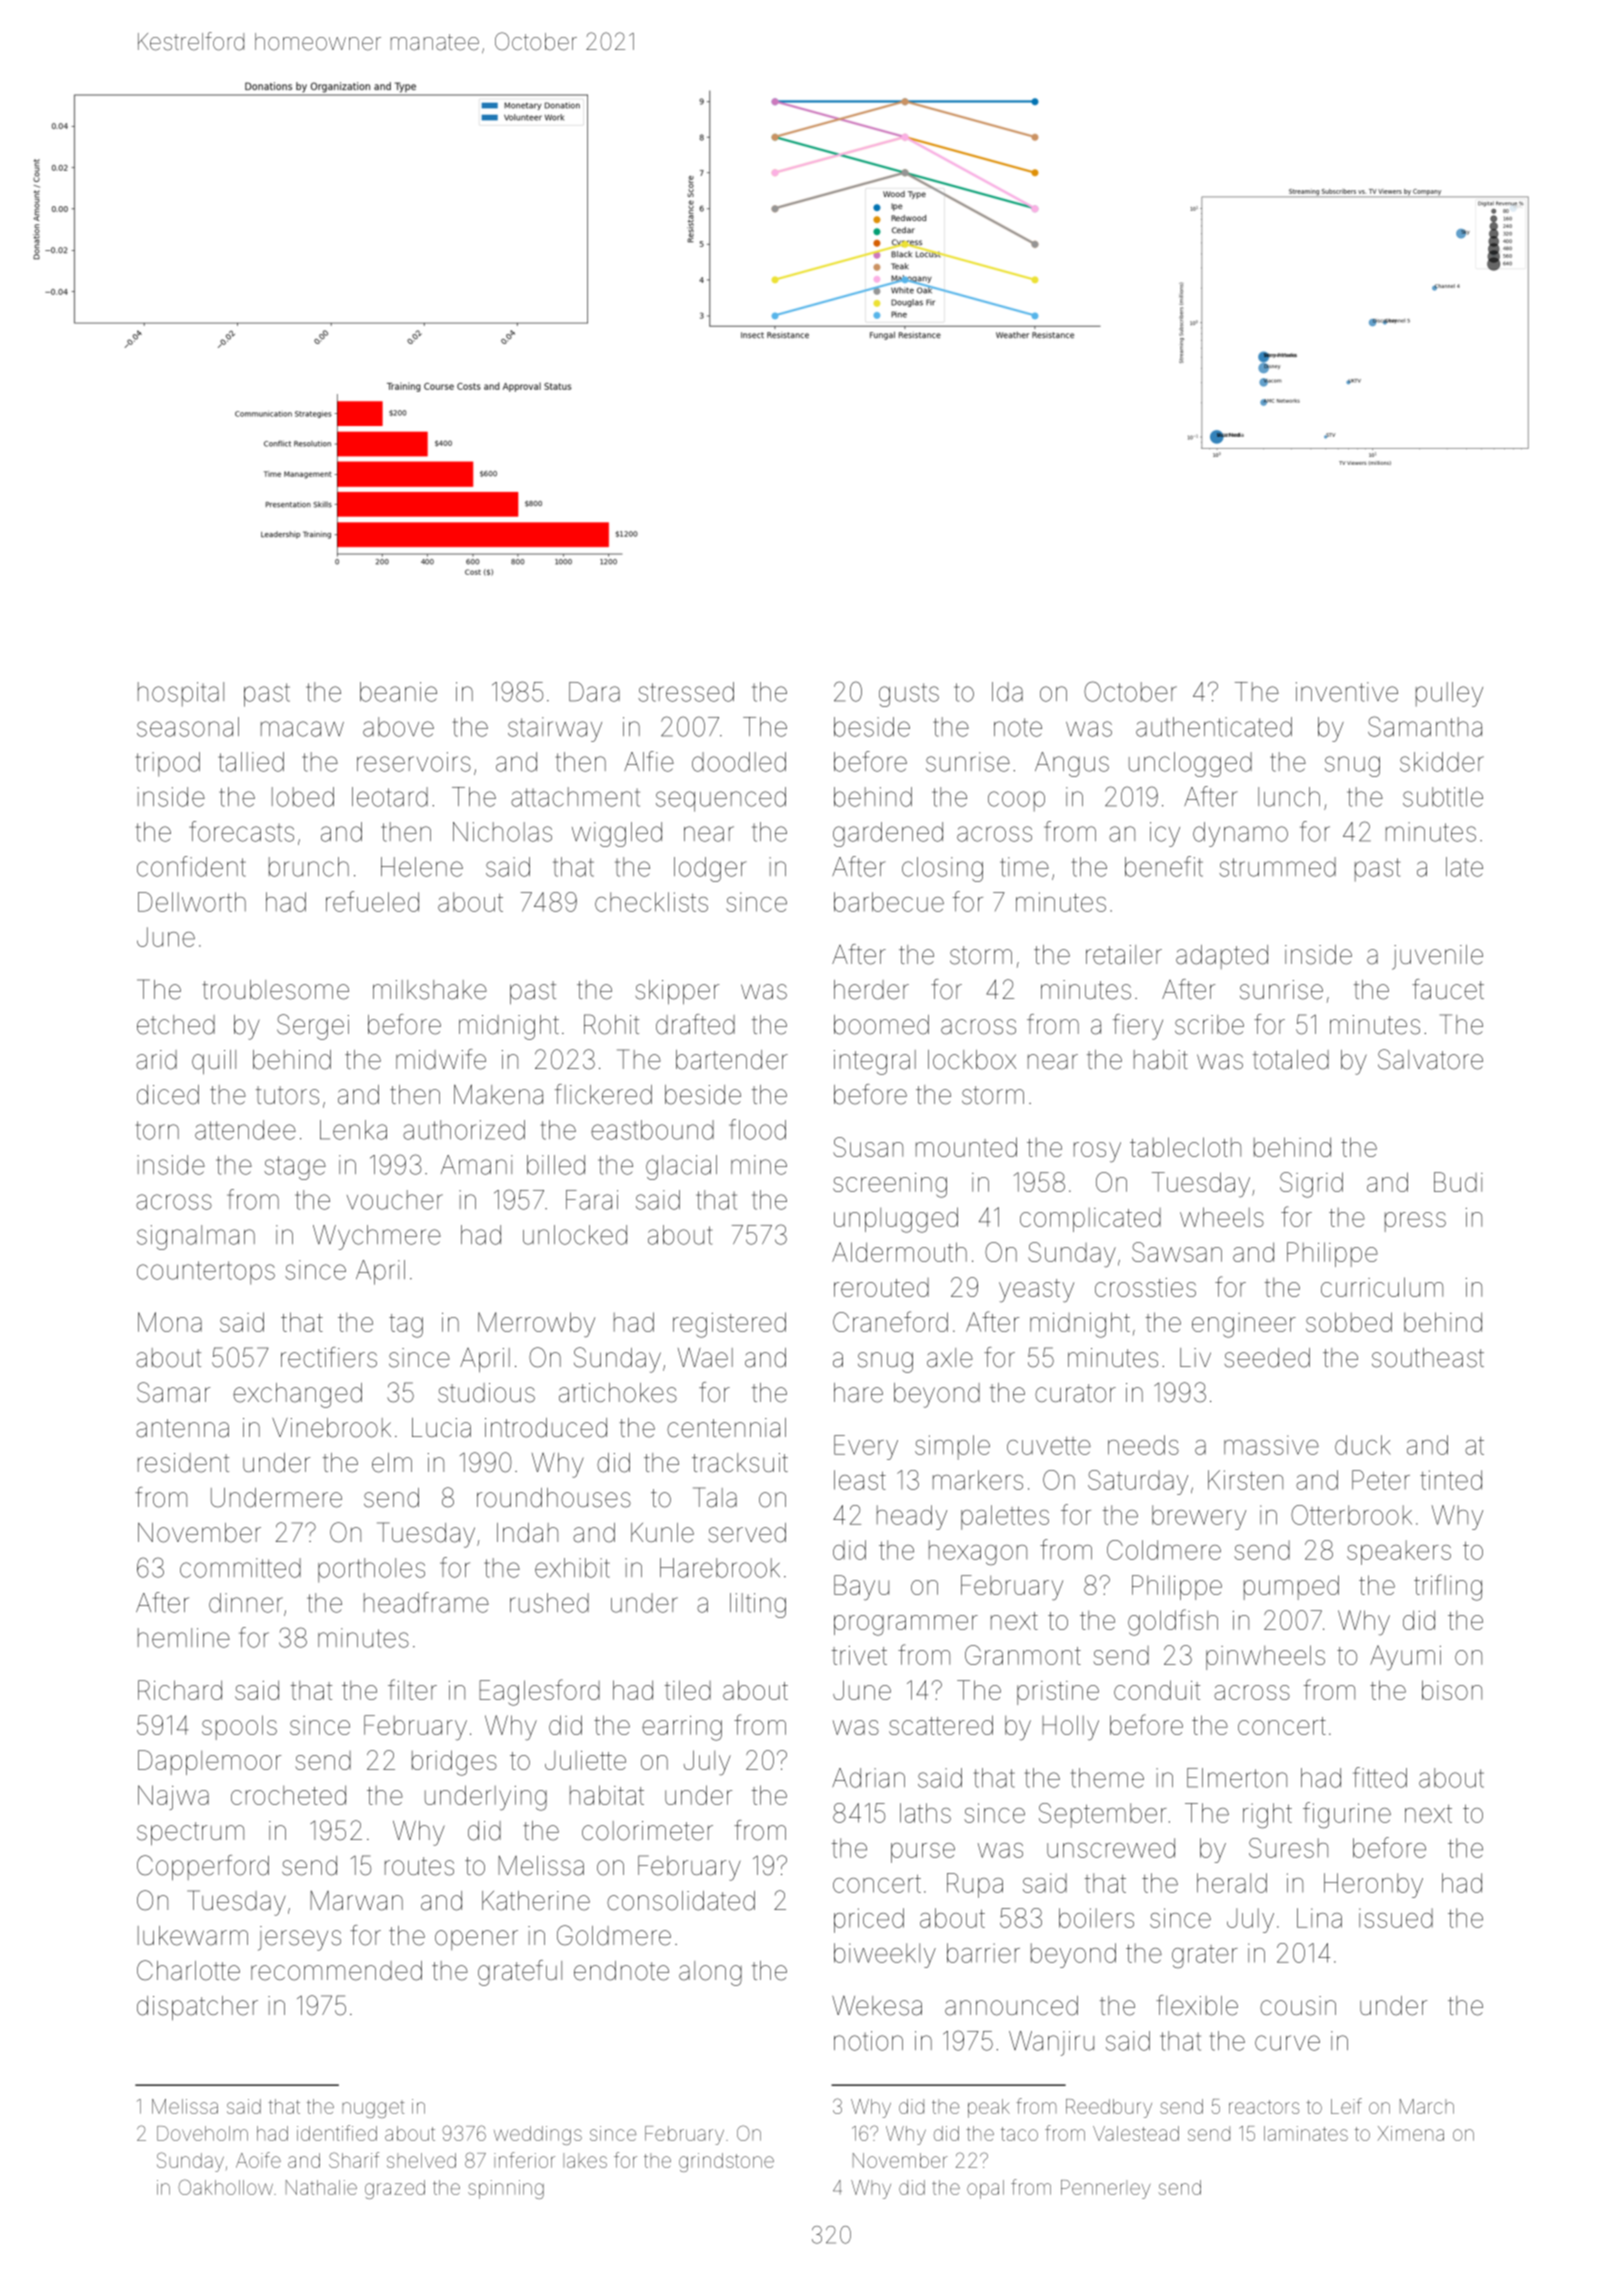  I want to click on pulley, so click(1449, 694).
